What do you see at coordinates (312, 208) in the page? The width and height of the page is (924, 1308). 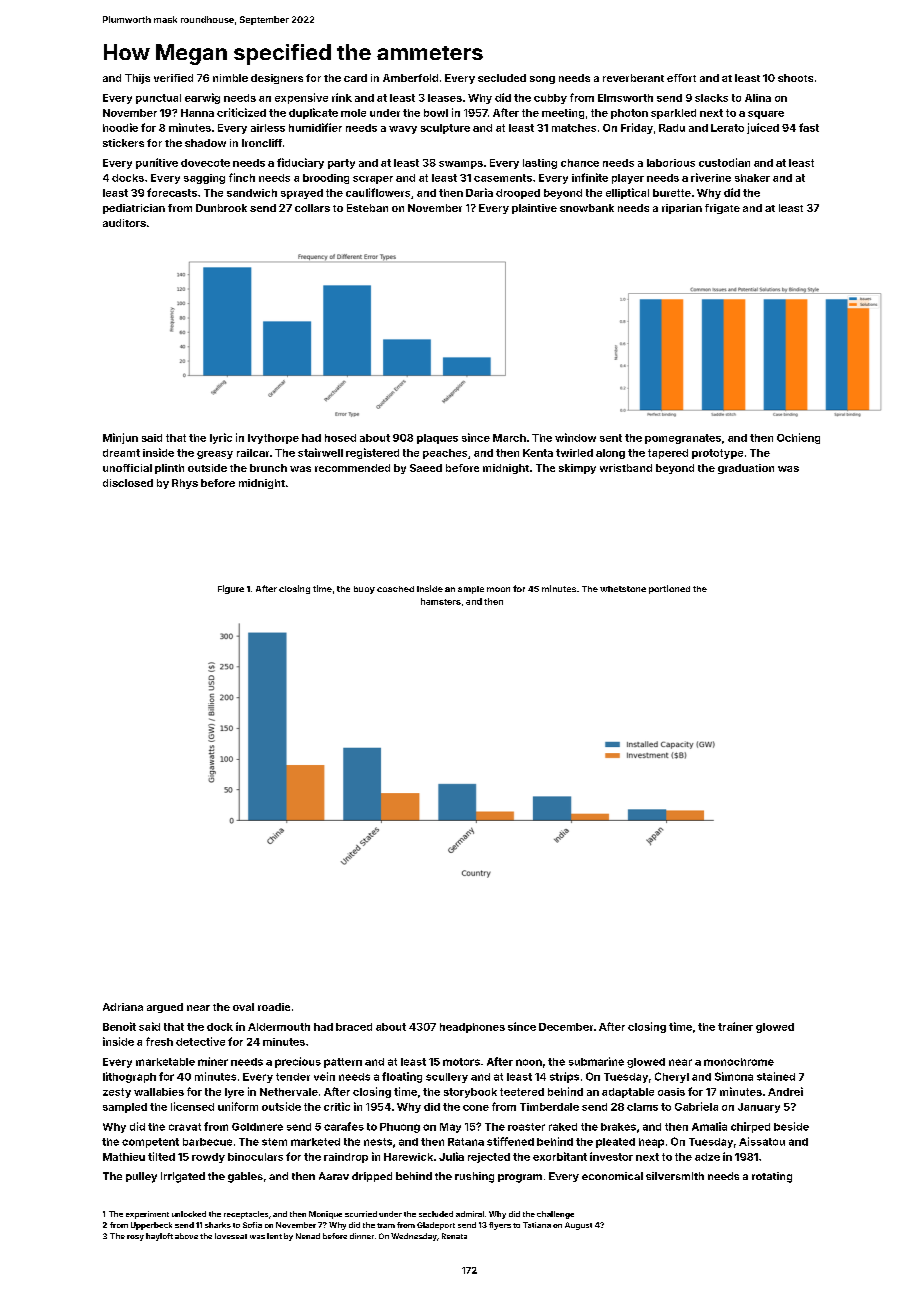 I see `collars` at bounding box center [312, 208].
